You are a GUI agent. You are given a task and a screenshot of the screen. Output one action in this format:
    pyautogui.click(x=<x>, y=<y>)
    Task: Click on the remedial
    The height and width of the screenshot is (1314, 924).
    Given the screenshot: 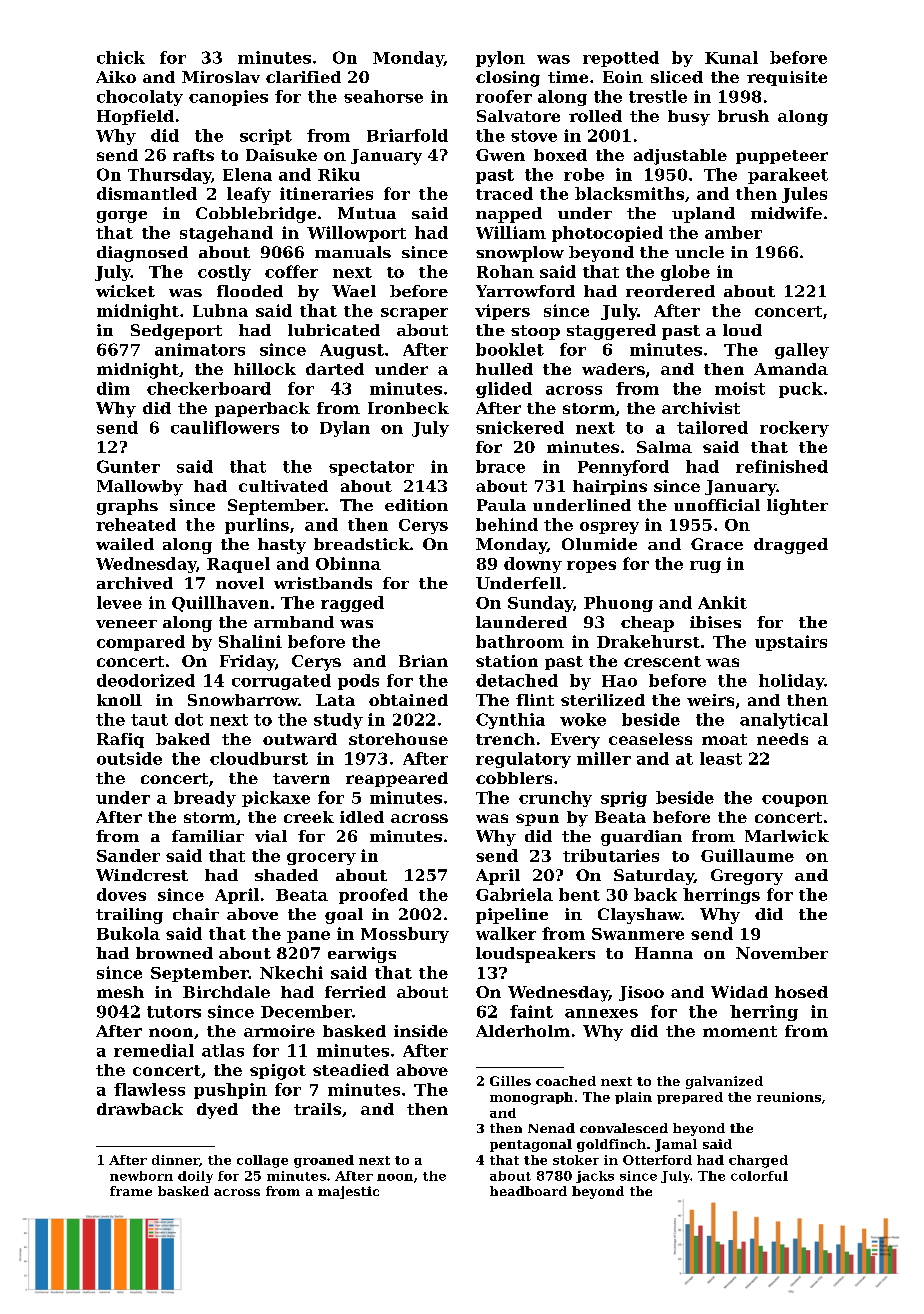 What is the action you would take?
    pyautogui.click(x=154, y=1050)
